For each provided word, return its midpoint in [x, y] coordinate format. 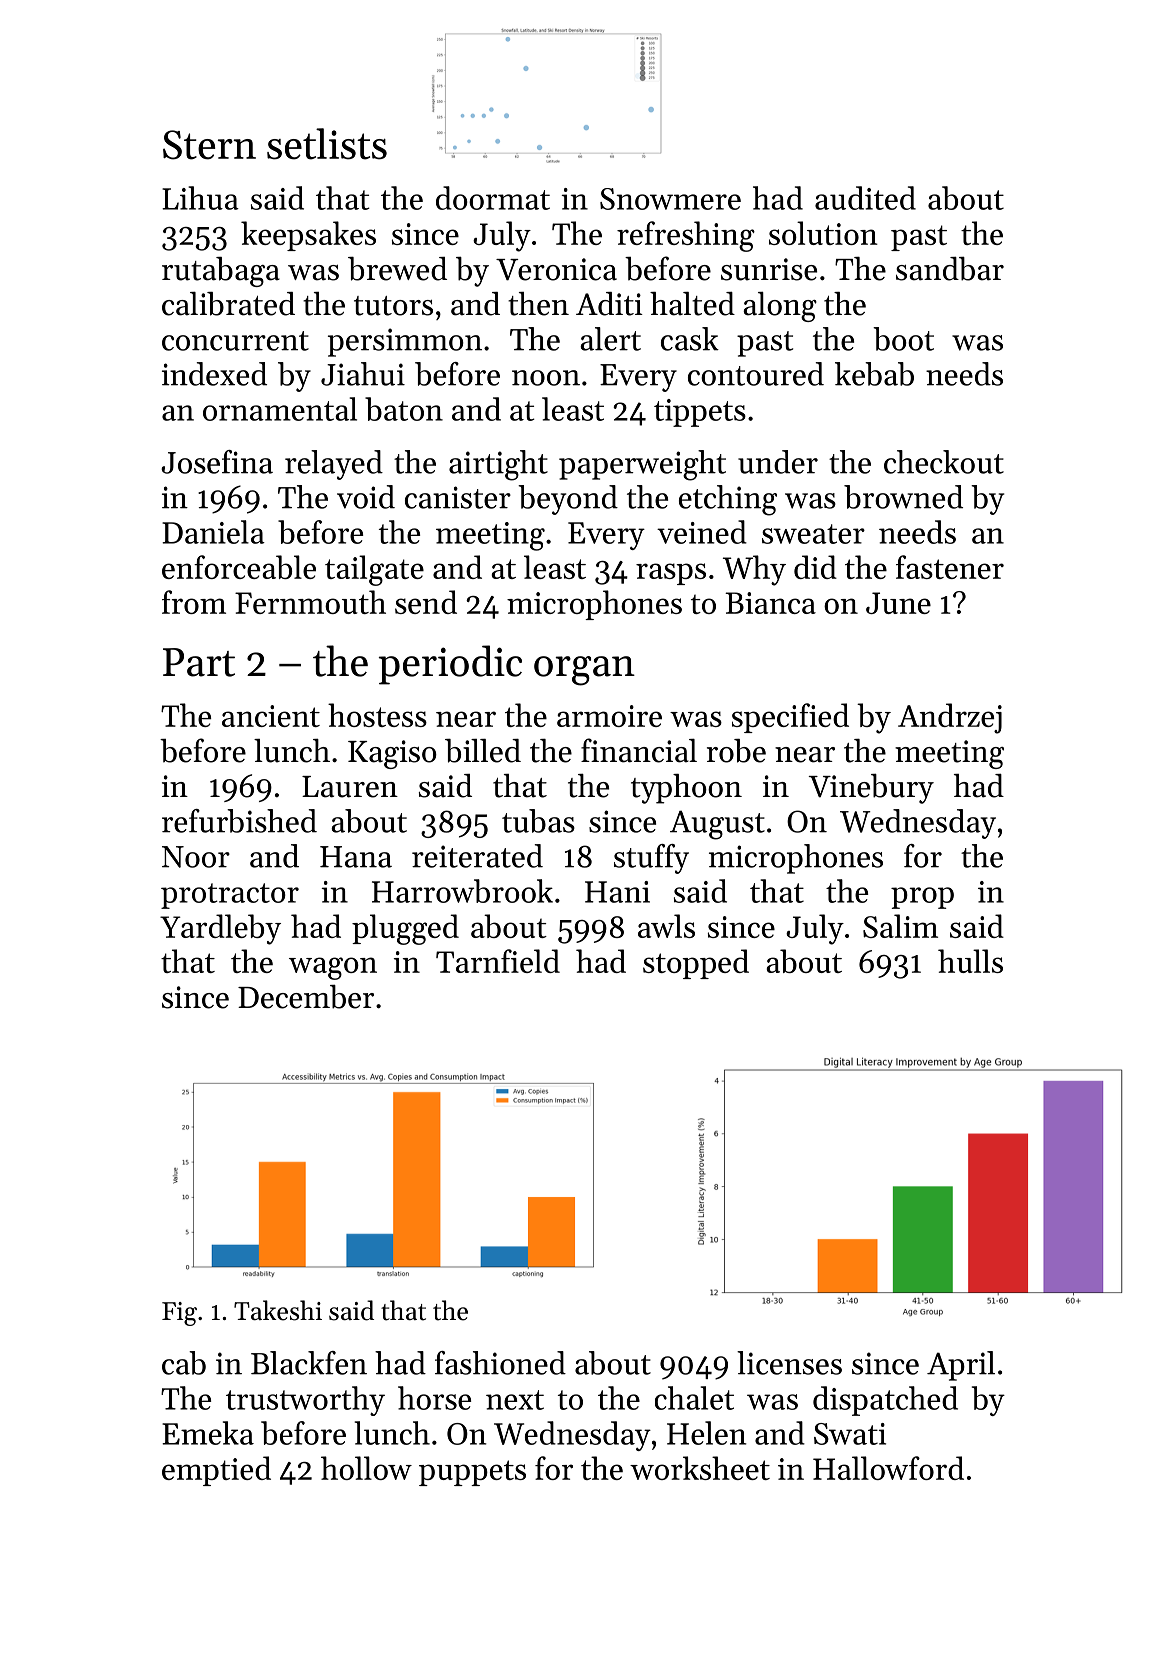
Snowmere [670, 199]
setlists [327, 144]
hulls [970, 961]
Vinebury [871, 789]
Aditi [609, 304]
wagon [333, 968]
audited [865, 198]
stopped [696, 964]
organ [584, 671]
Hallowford [888, 1468]
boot [903, 339]
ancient [271, 716]
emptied [216, 1471]
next [515, 1400]
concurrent [235, 341]
